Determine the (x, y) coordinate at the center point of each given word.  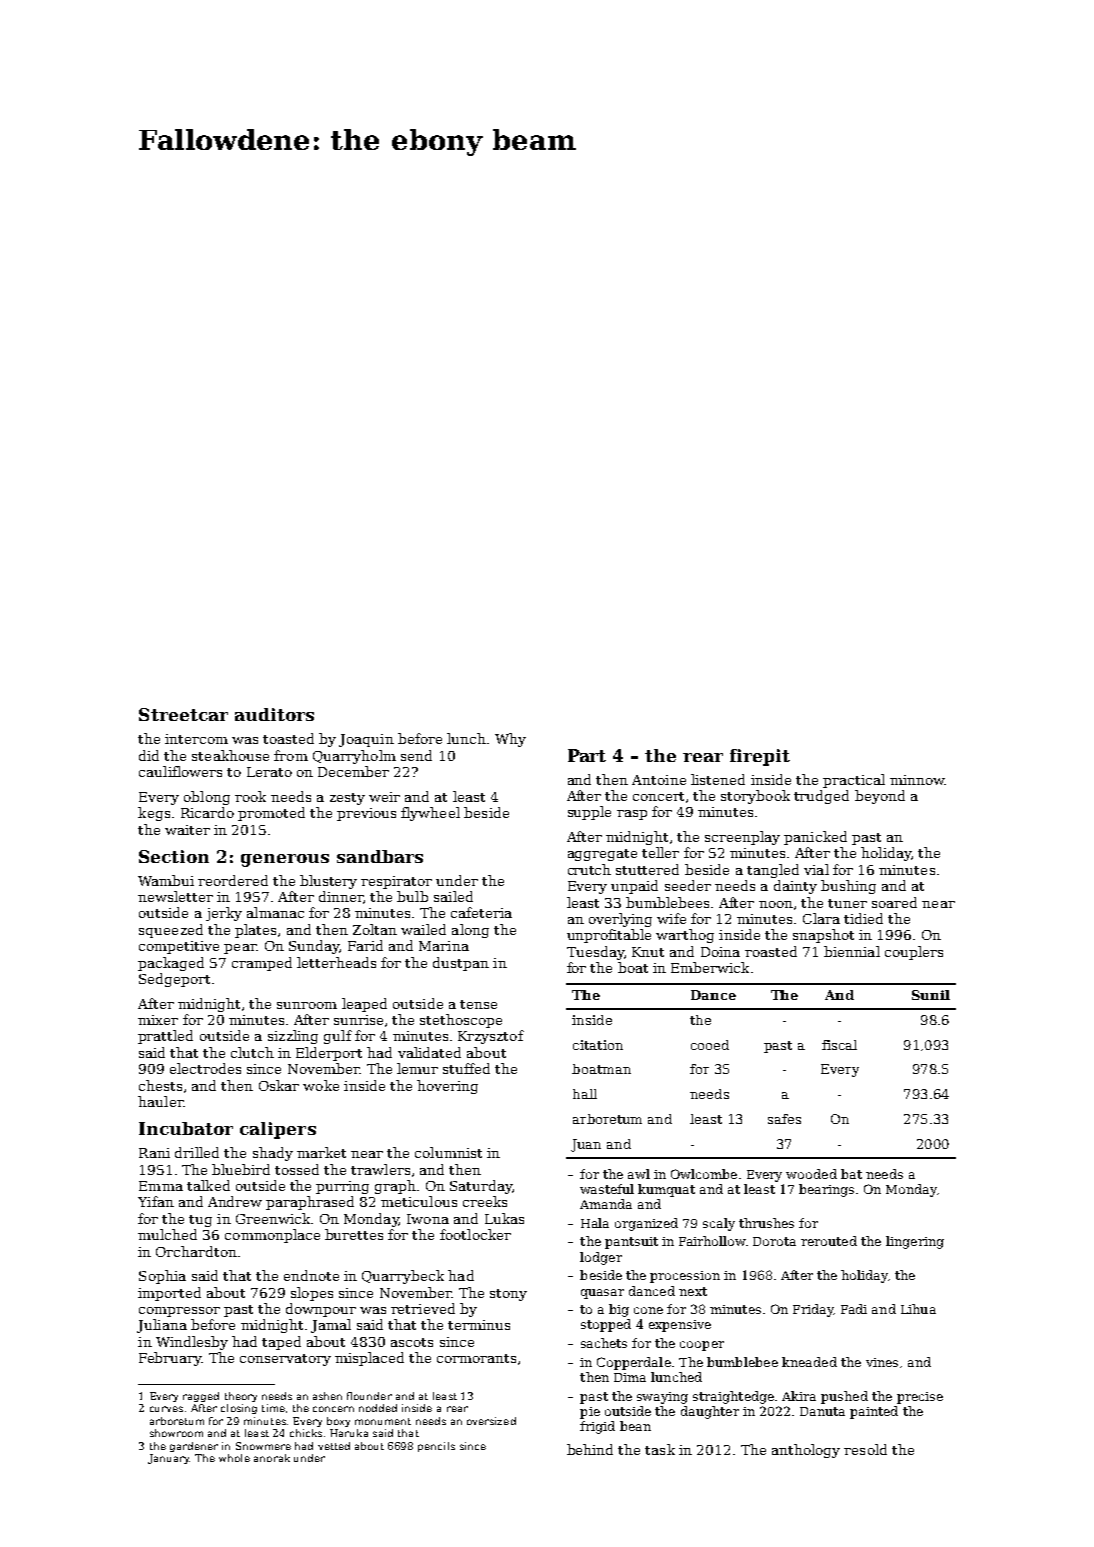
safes (784, 1119)
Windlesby (192, 1343)
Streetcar (183, 714)
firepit (760, 757)
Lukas (504, 1218)
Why (510, 740)
